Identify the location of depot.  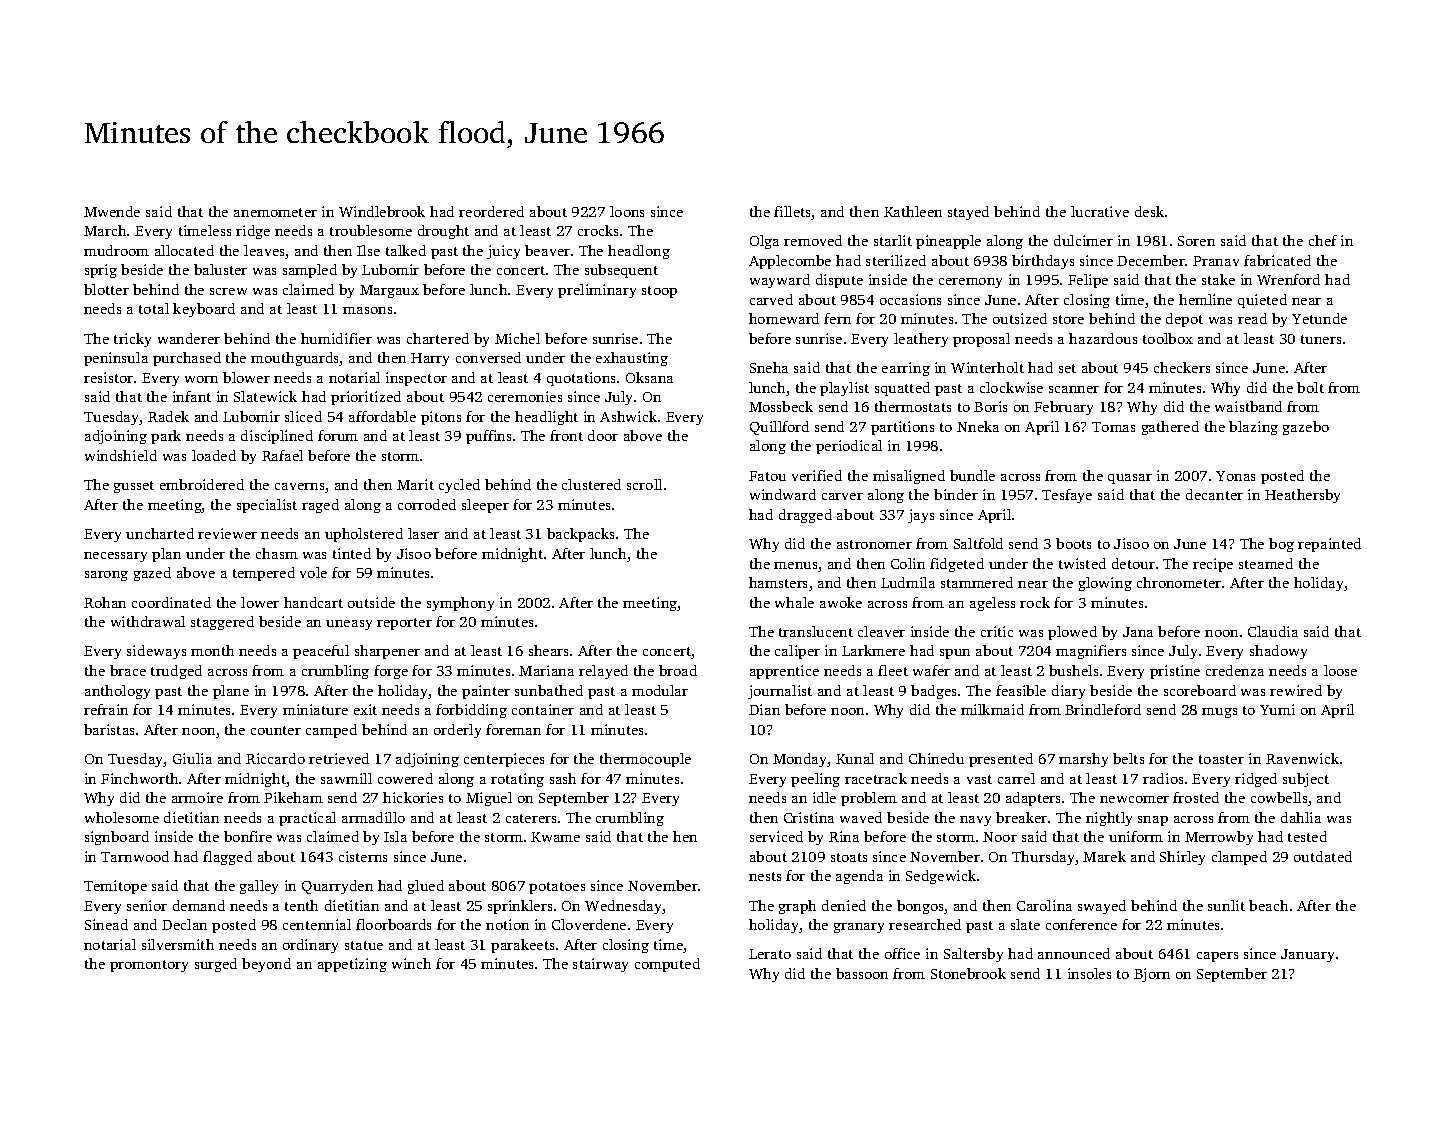
(1184, 320).
